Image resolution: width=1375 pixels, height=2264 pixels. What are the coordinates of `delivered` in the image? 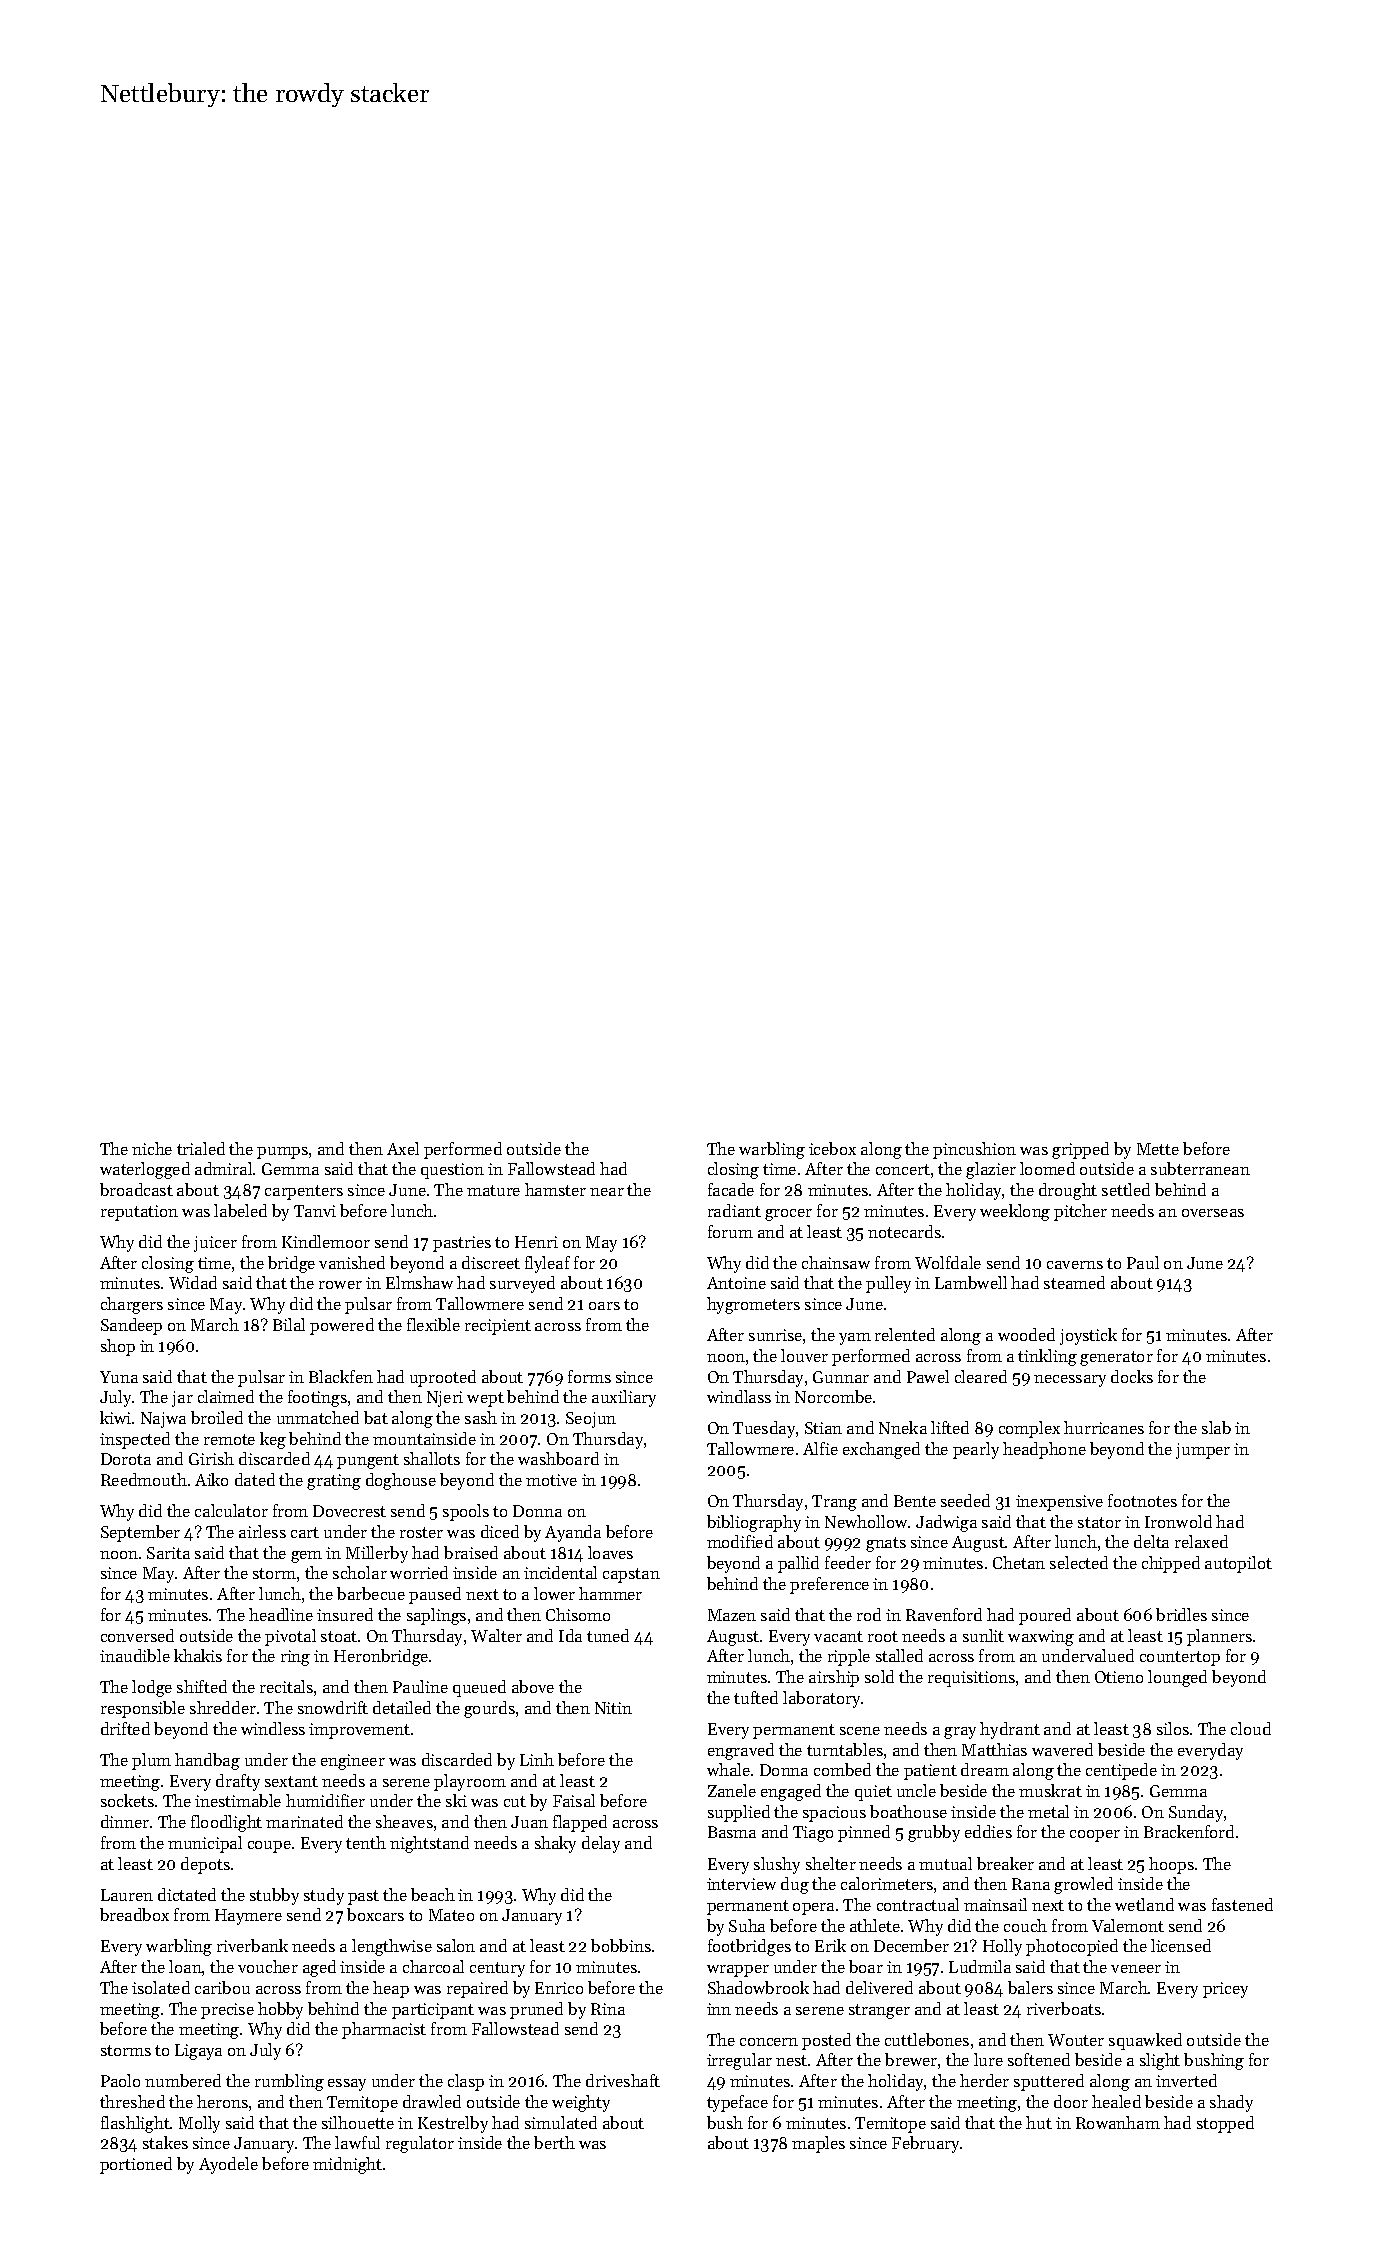 It's located at (879, 1987).
